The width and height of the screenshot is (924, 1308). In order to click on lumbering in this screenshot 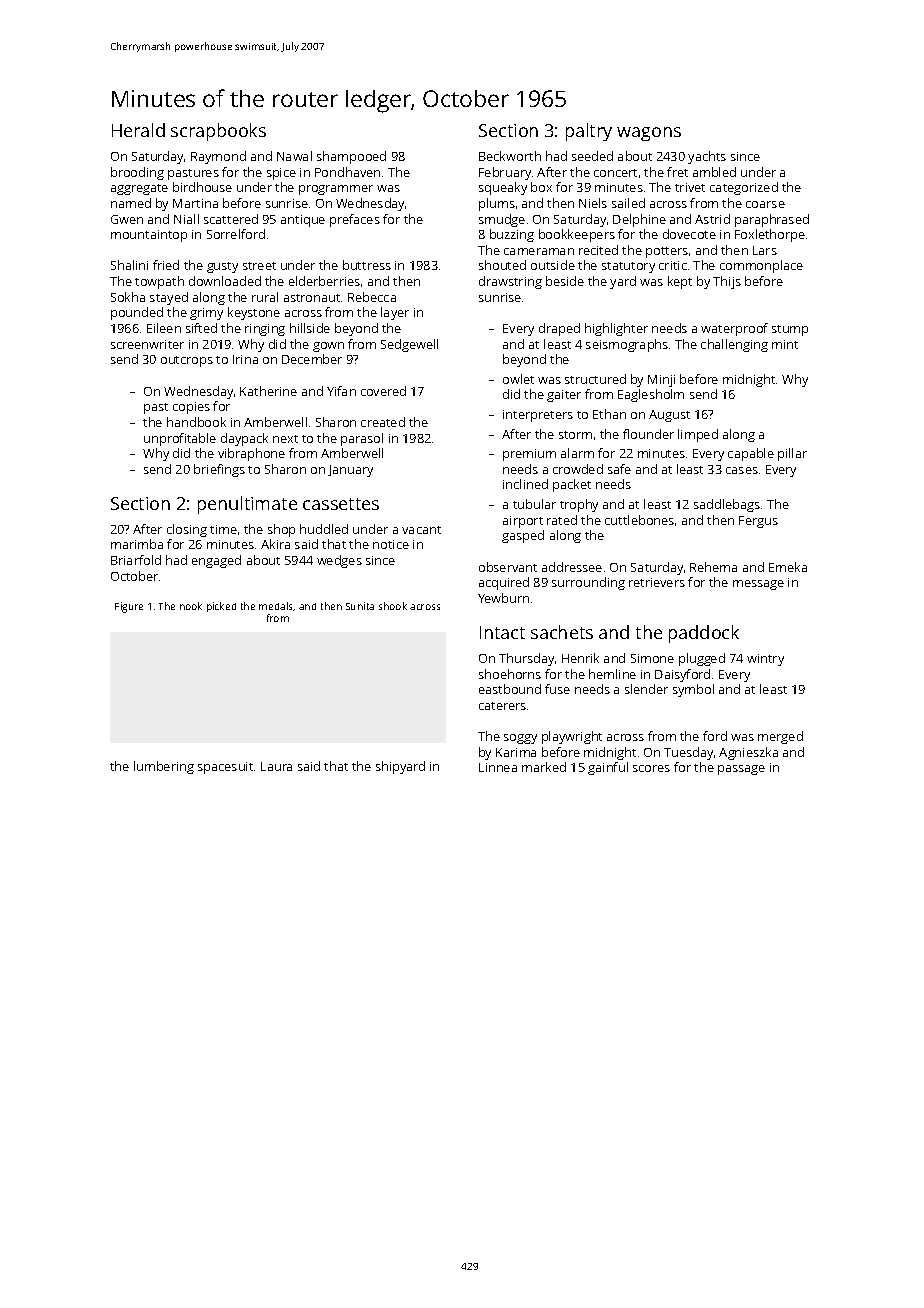, I will do `click(164, 767)`.
